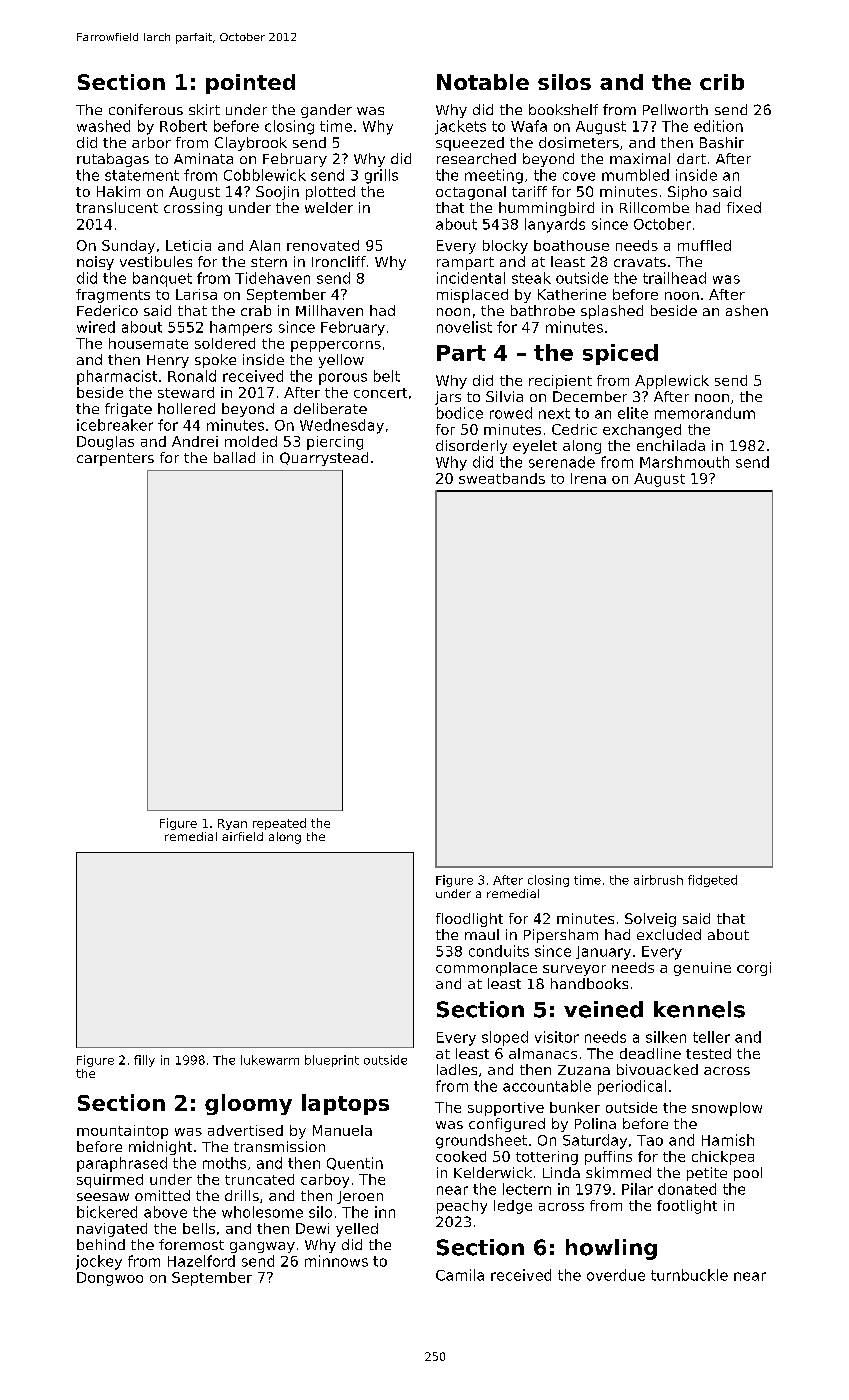 Image resolution: width=849 pixels, height=1400 pixels. What do you see at coordinates (658, 880) in the screenshot?
I see `airbrush` at bounding box center [658, 880].
